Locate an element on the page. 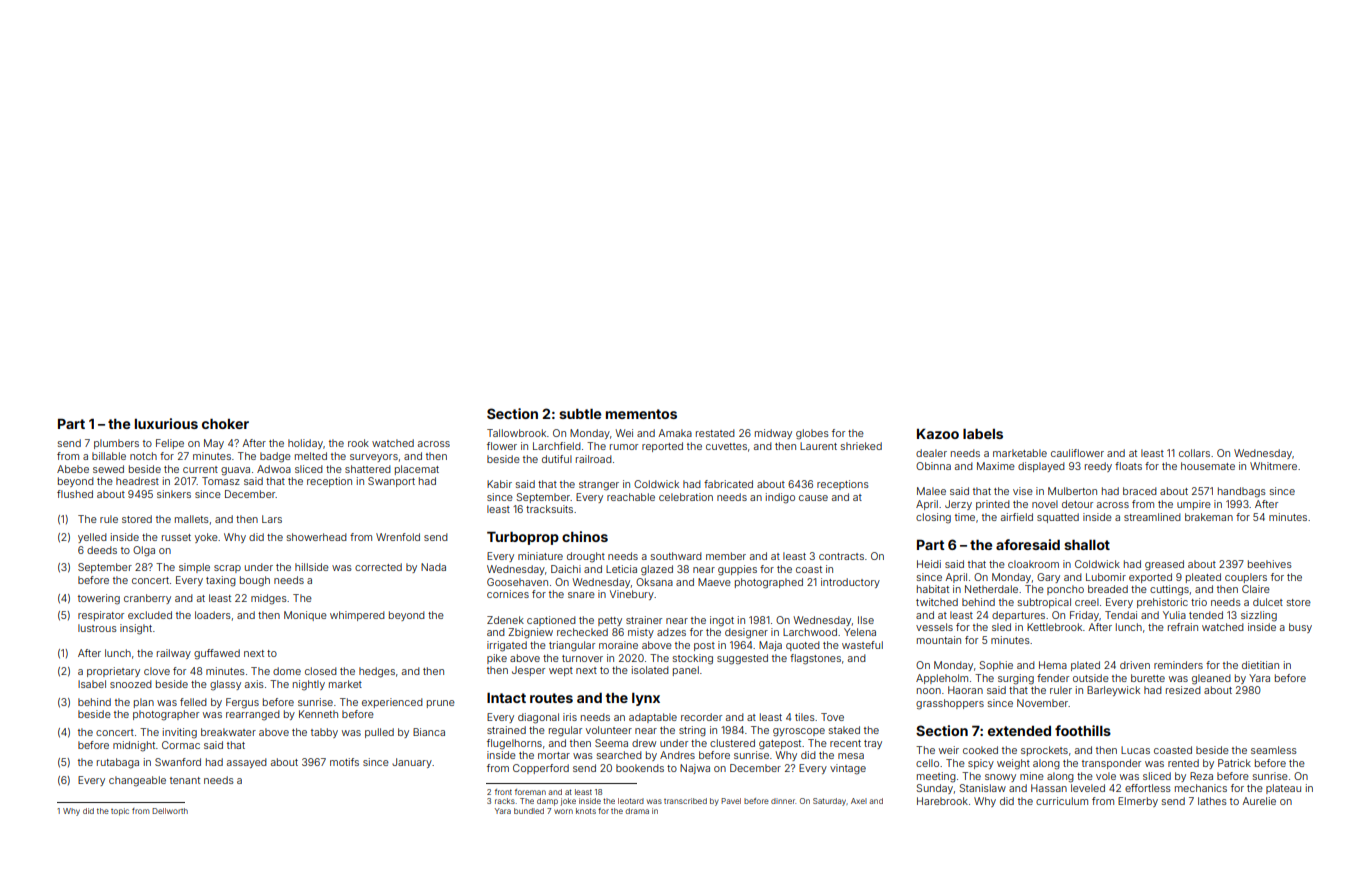  simple is located at coordinates (194, 568).
